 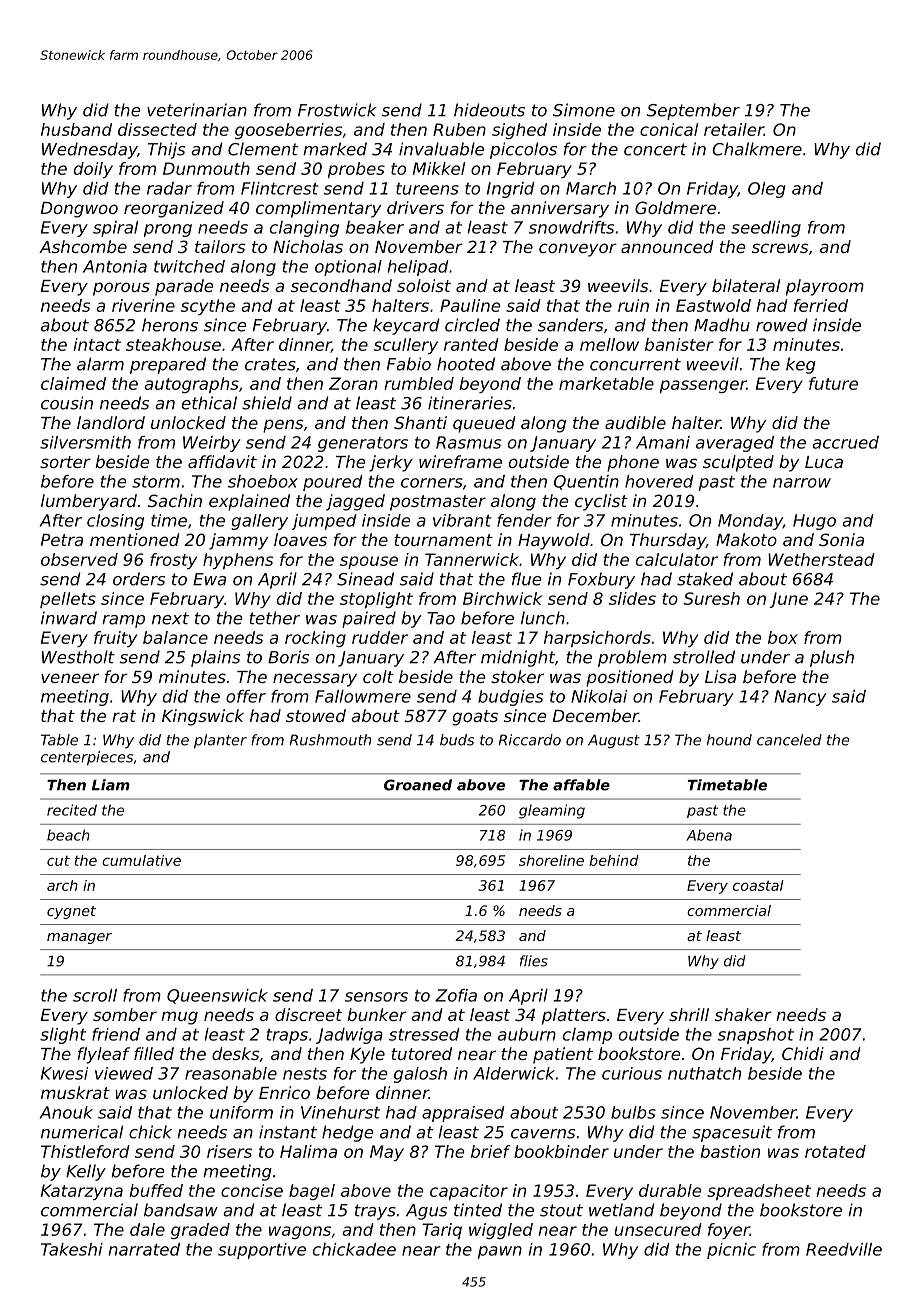 I want to click on Groaned, so click(x=418, y=785).
